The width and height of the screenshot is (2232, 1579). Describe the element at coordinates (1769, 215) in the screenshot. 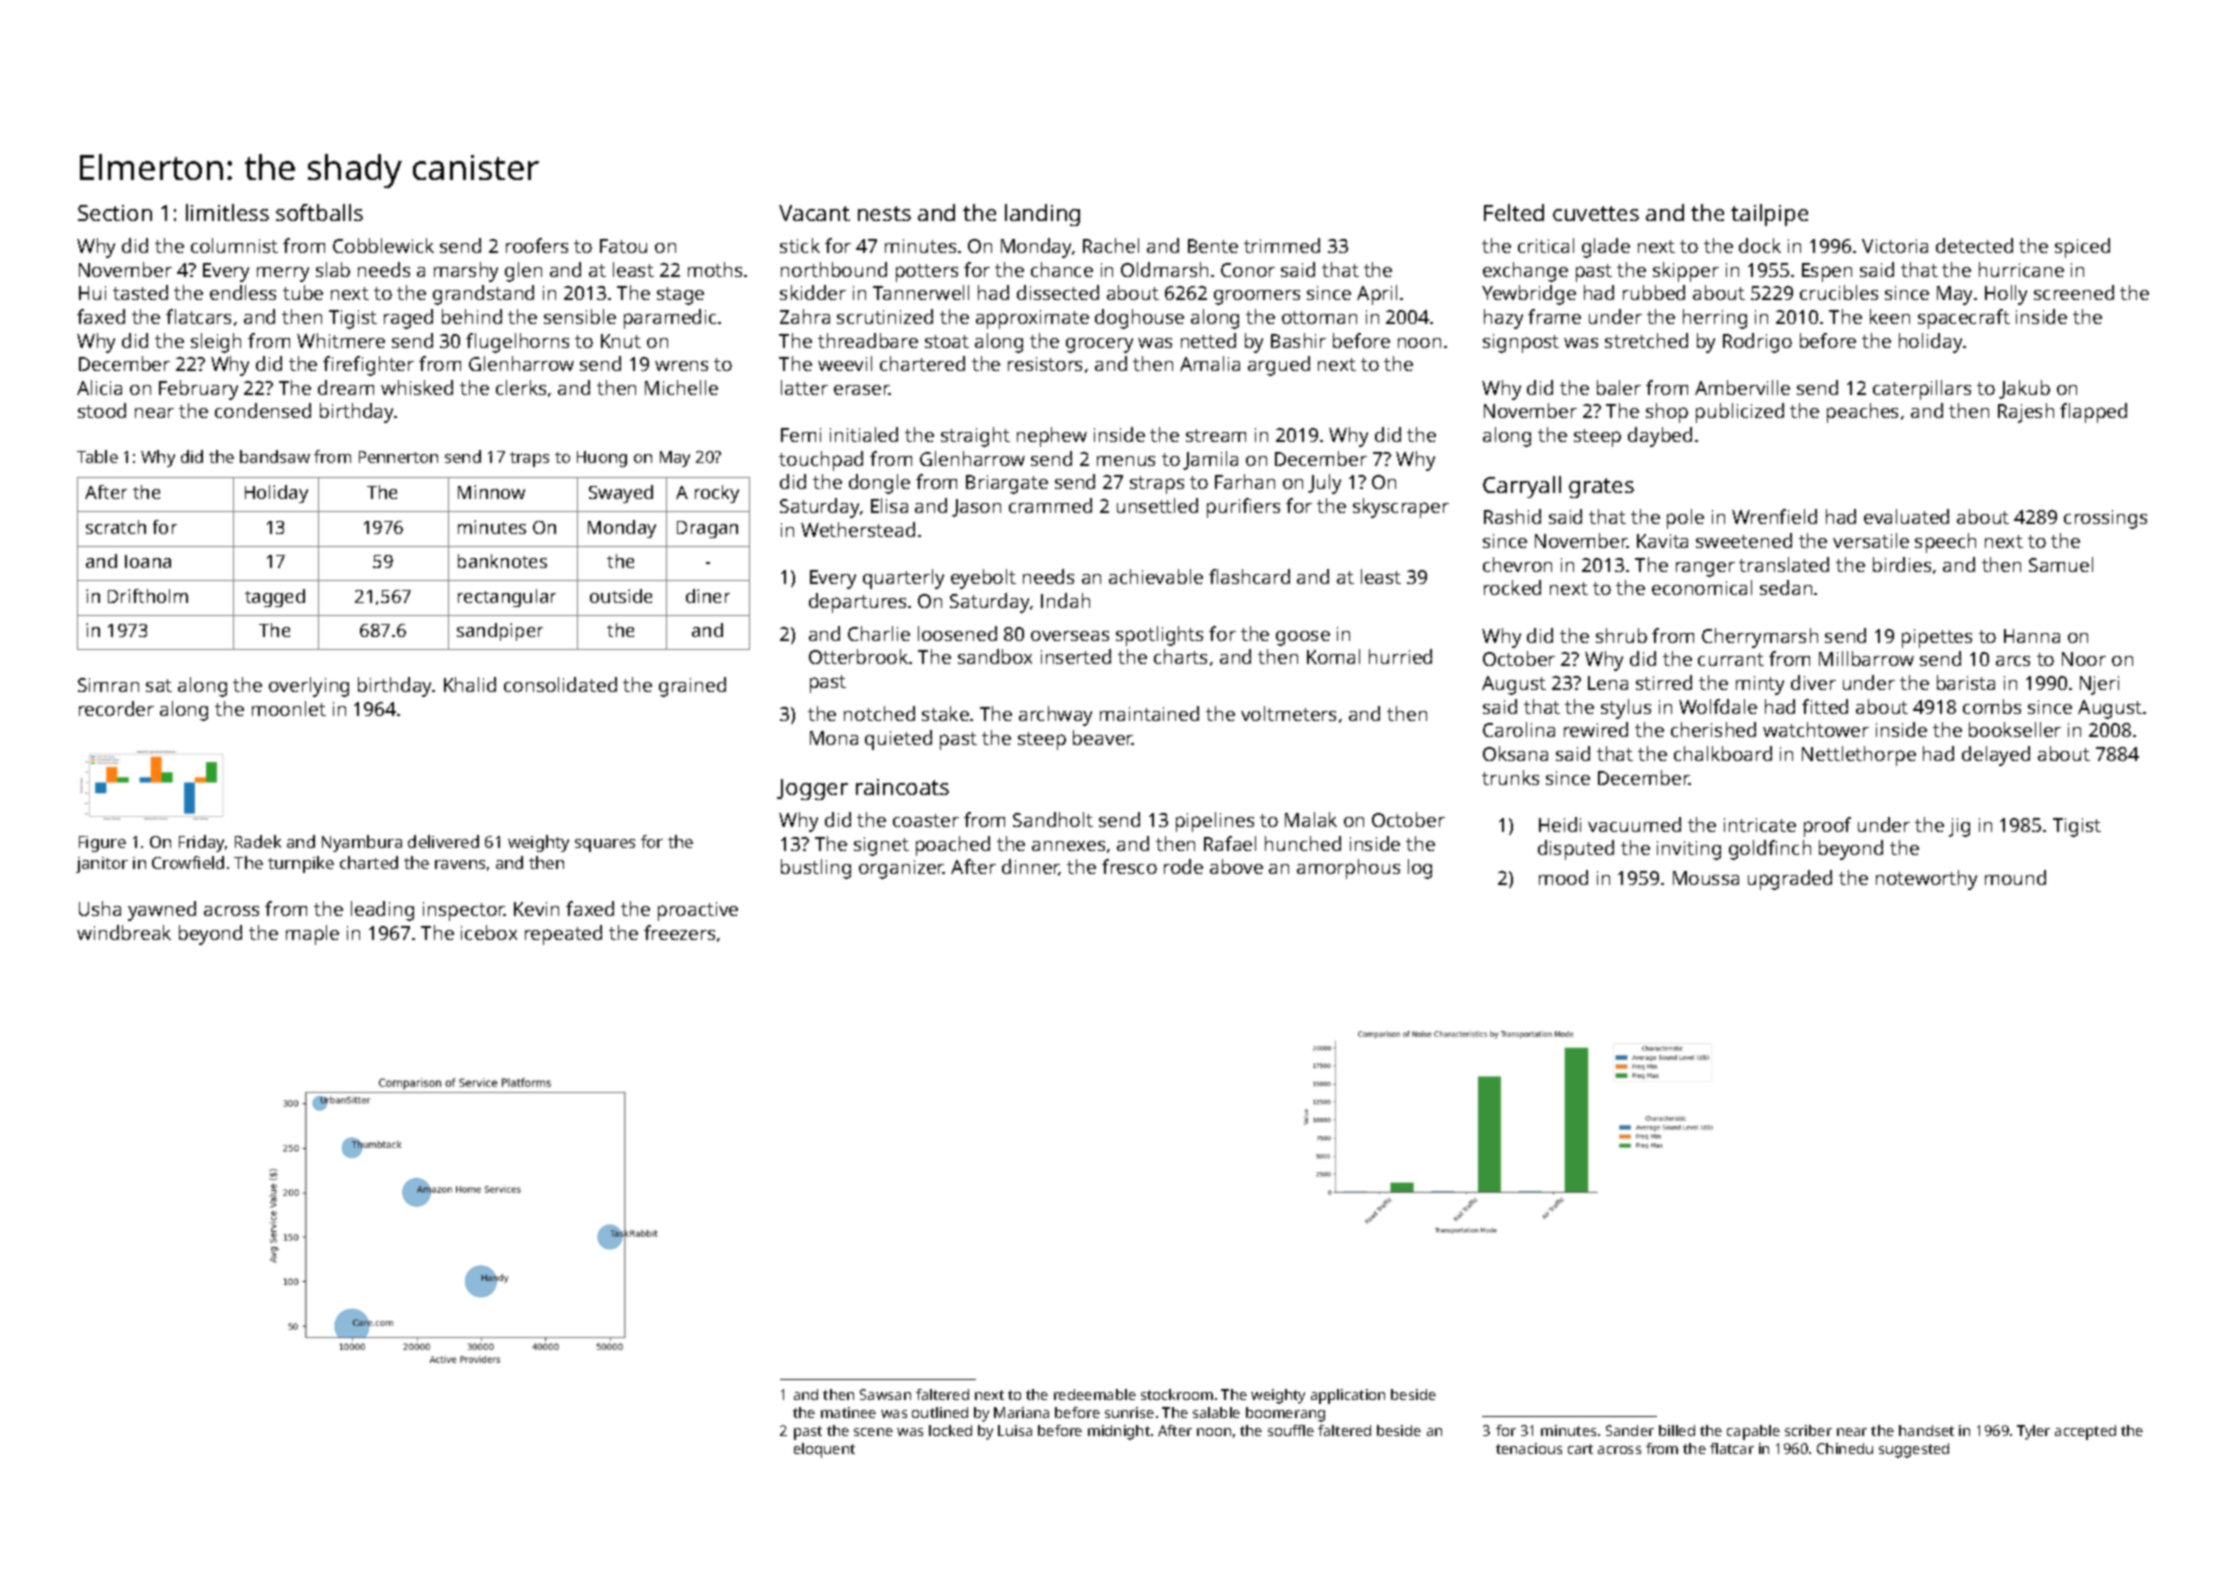

I see `tailpipe` at that location.
